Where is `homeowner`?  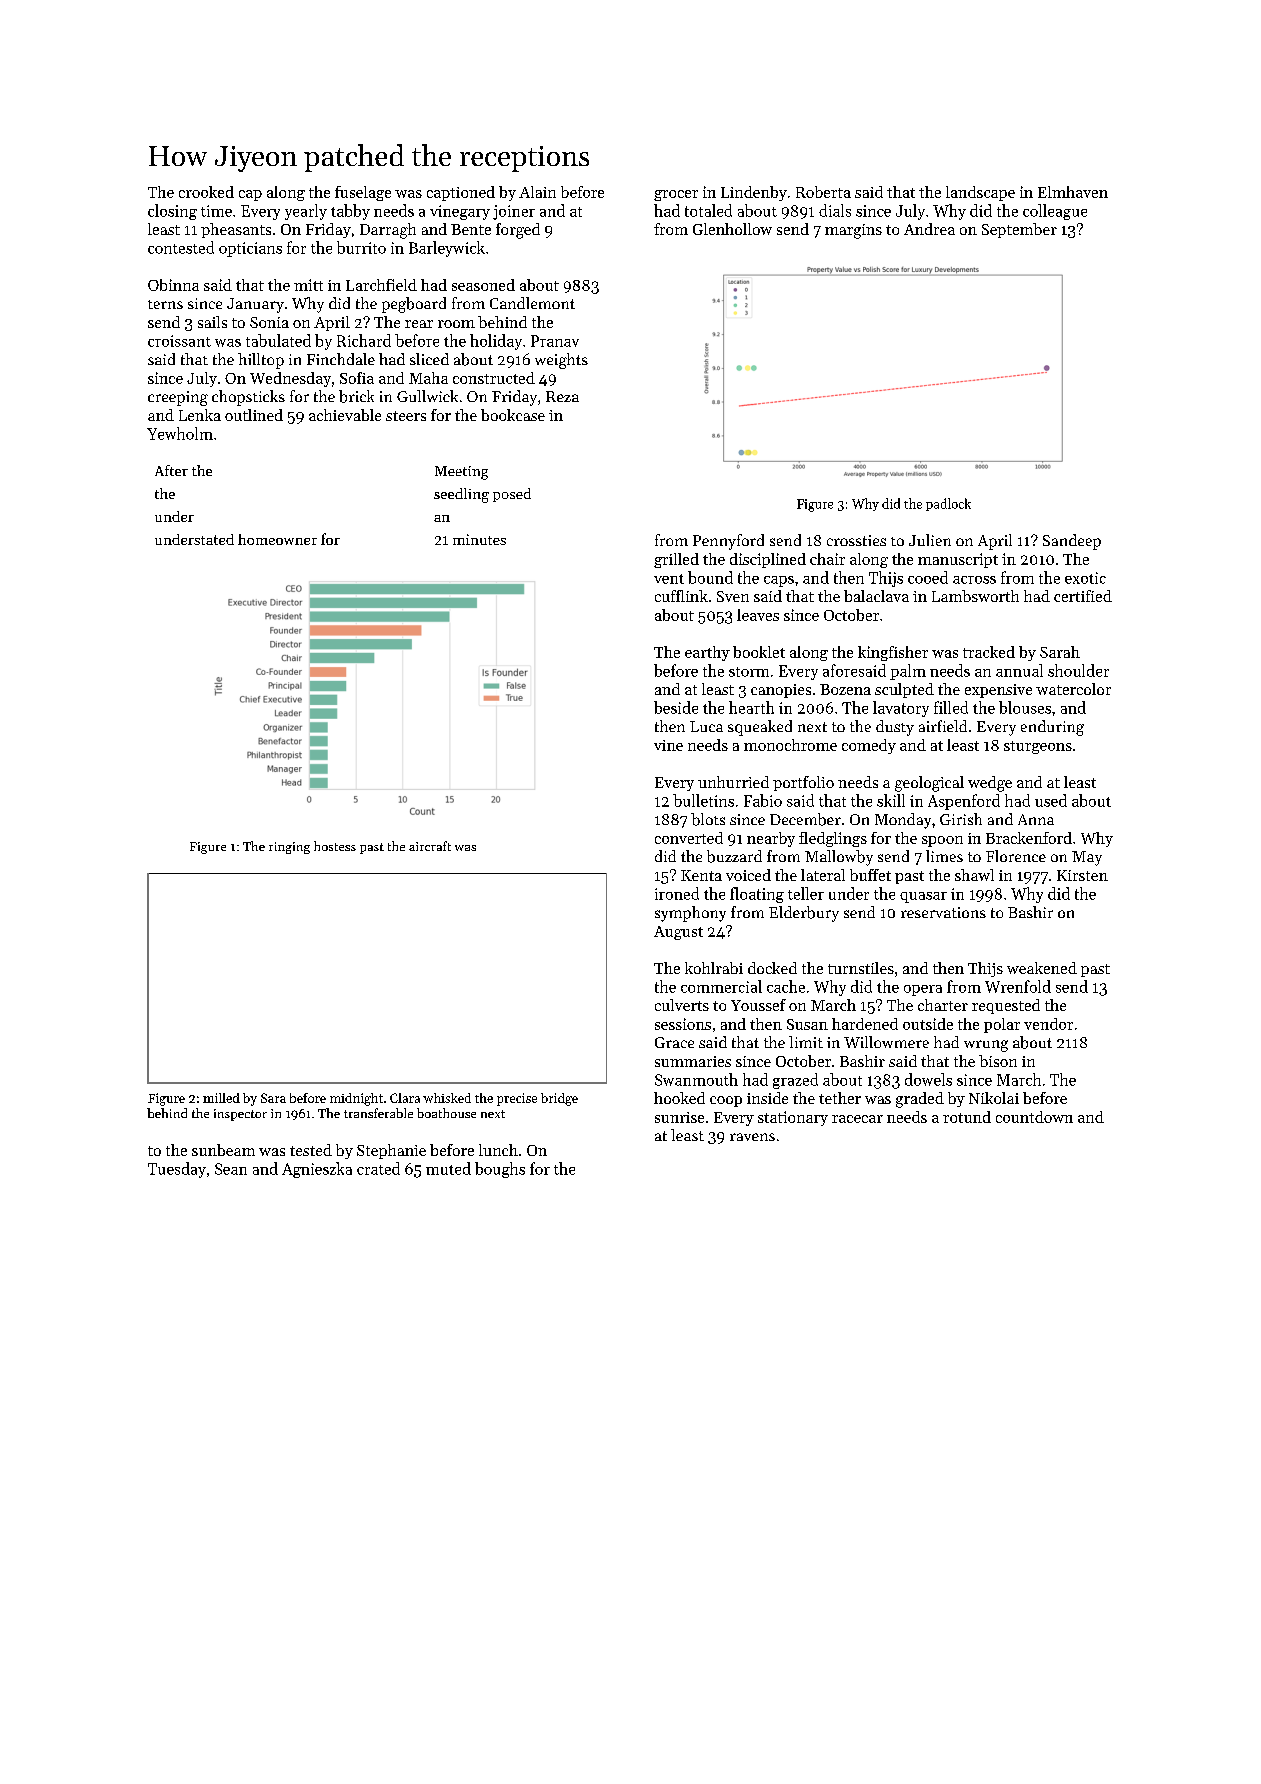
homeowner is located at coordinates (277, 539).
